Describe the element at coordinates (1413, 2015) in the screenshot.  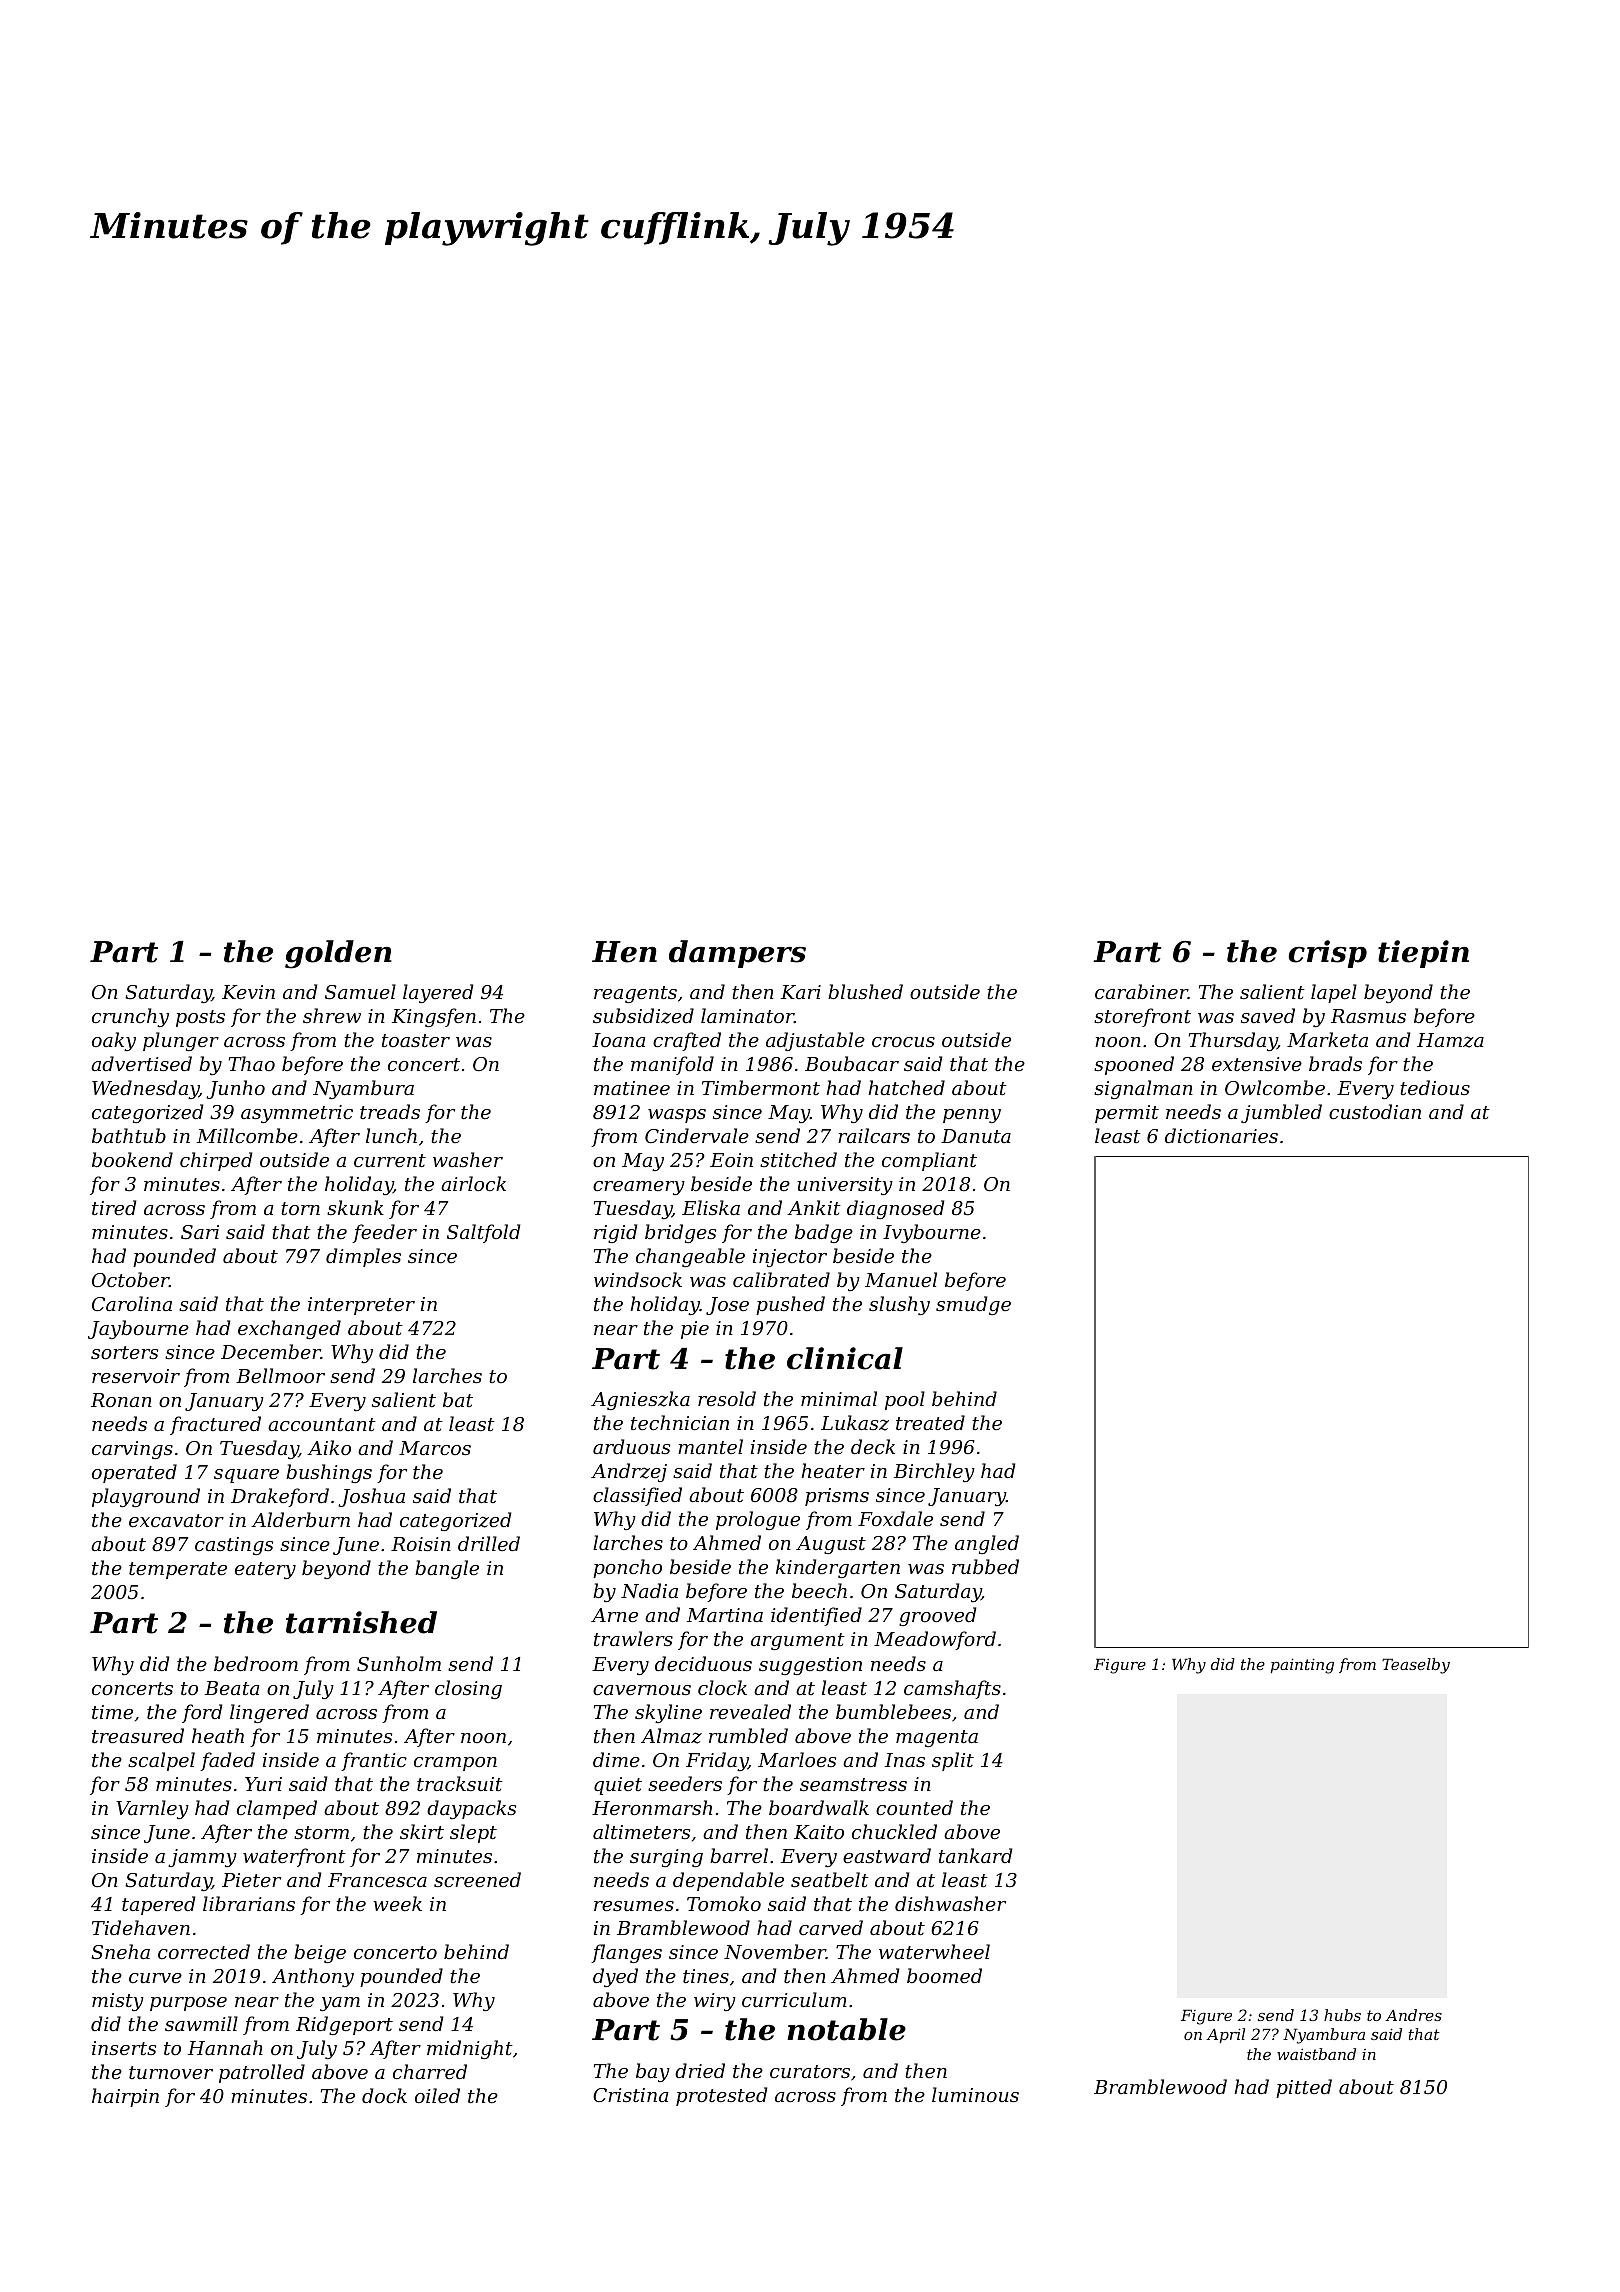
I see `Andres` at that location.
